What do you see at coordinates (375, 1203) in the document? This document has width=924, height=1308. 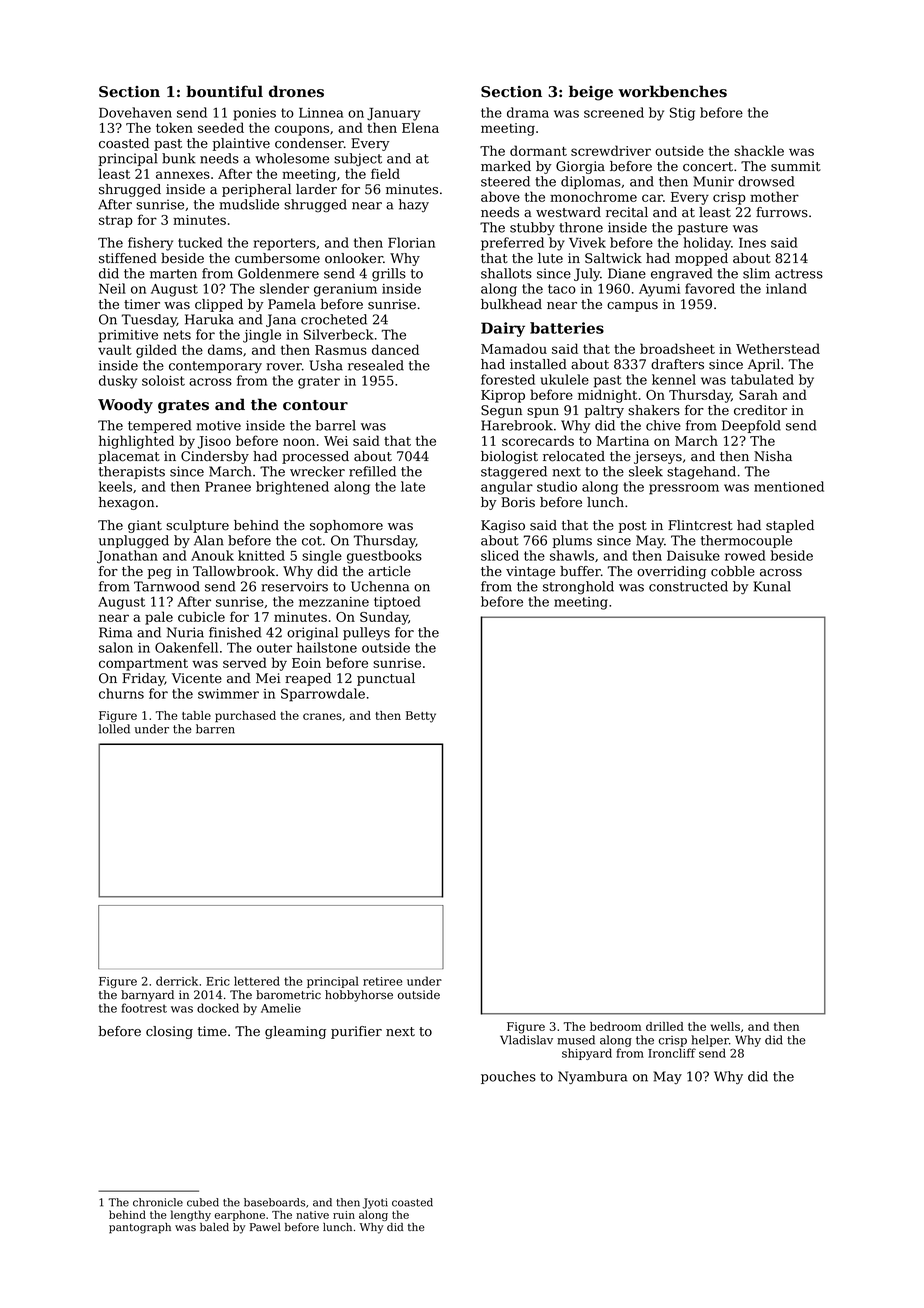 I see `Jyoti` at bounding box center [375, 1203].
